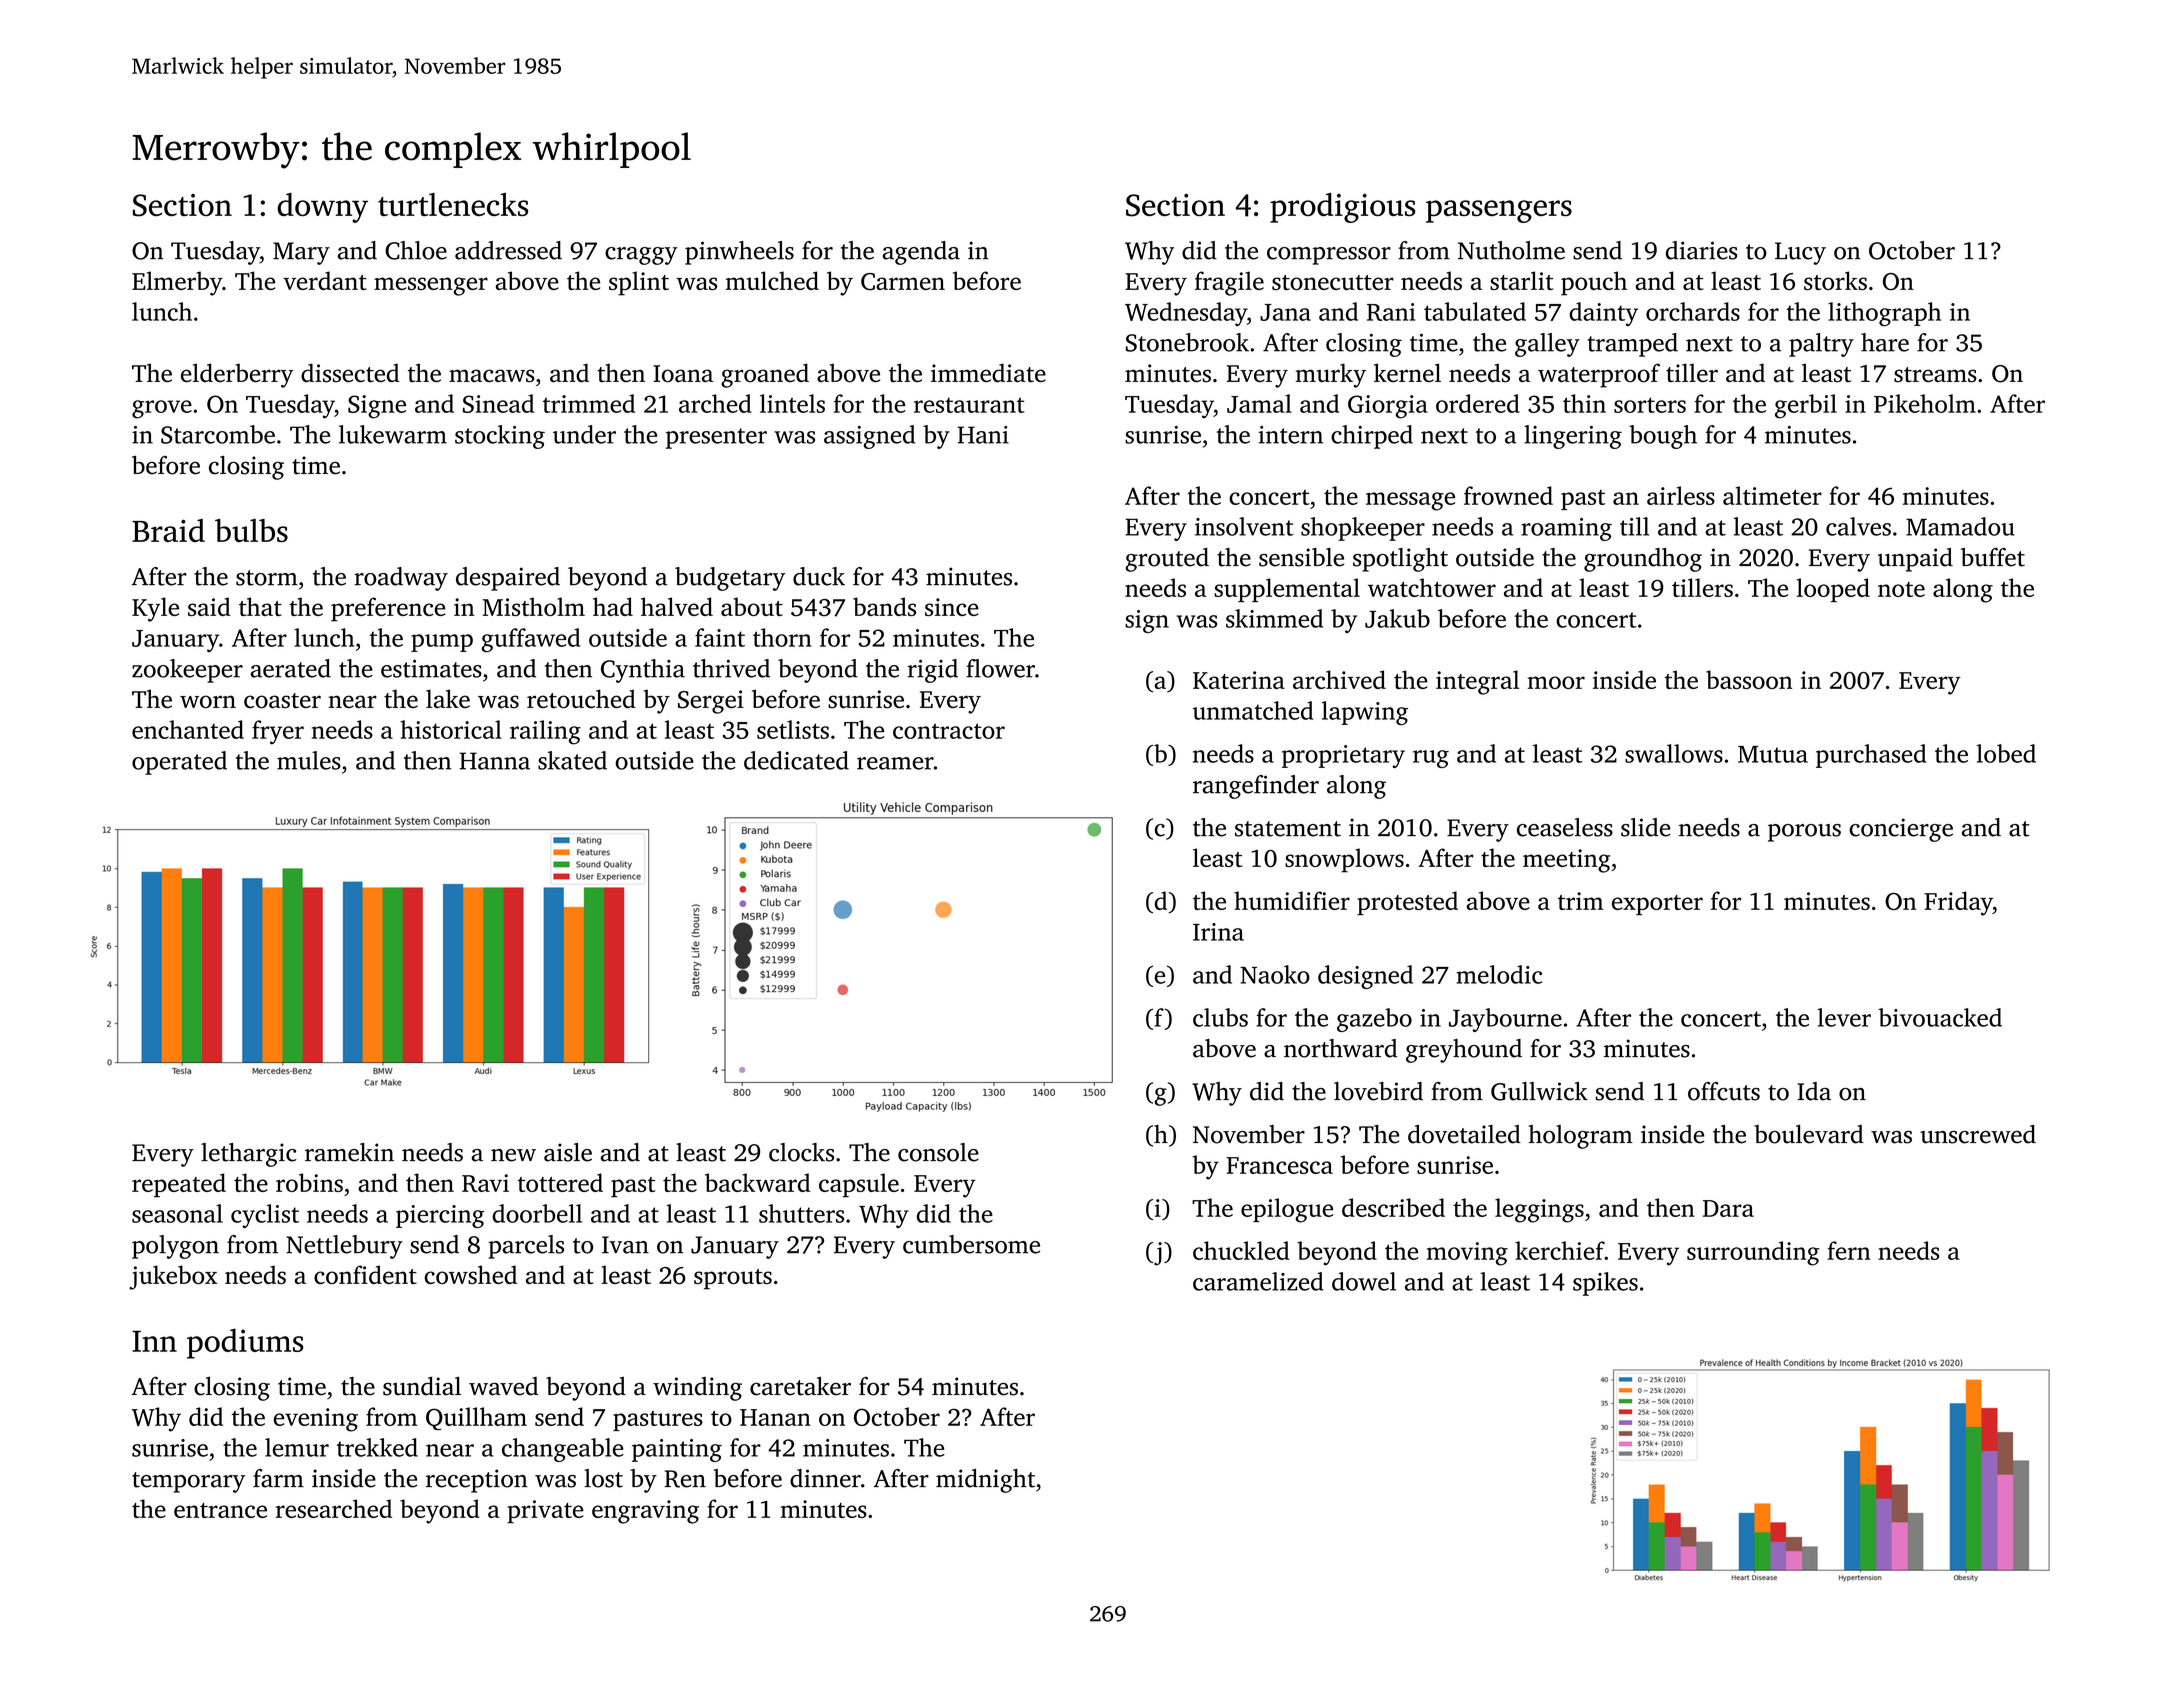 This page has width=2178, height=1683. Describe the element at coordinates (895, 763) in the page. I see `reamer` at that location.
